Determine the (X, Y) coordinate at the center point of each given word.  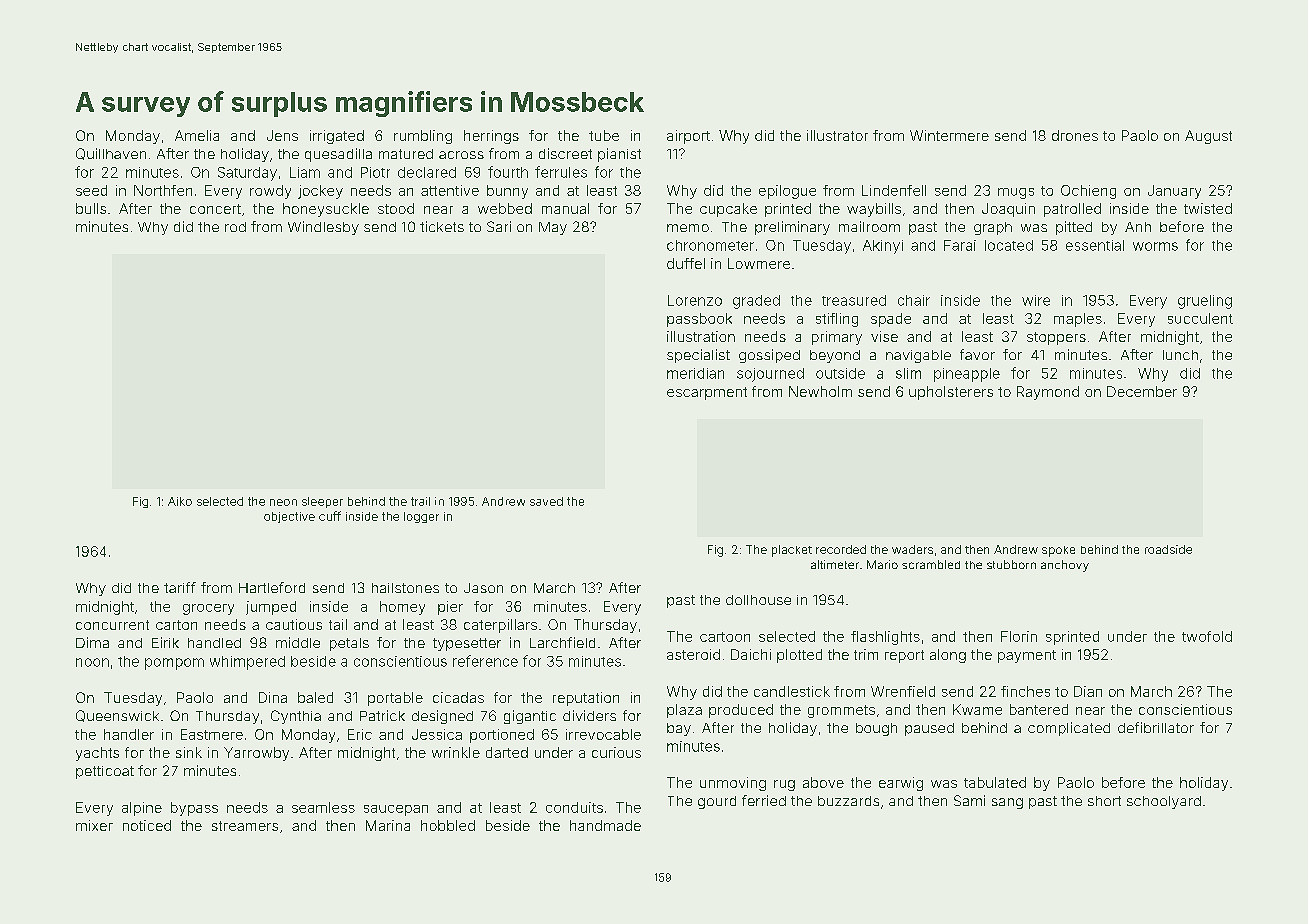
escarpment (707, 393)
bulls (91, 208)
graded (756, 302)
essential (1095, 245)
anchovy (1065, 566)
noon (92, 662)
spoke (1058, 551)
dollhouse (758, 600)
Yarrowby (256, 754)
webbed (505, 208)
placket (792, 551)
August (1208, 137)
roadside (1168, 549)
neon (283, 502)
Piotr (375, 172)
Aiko (180, 501)
